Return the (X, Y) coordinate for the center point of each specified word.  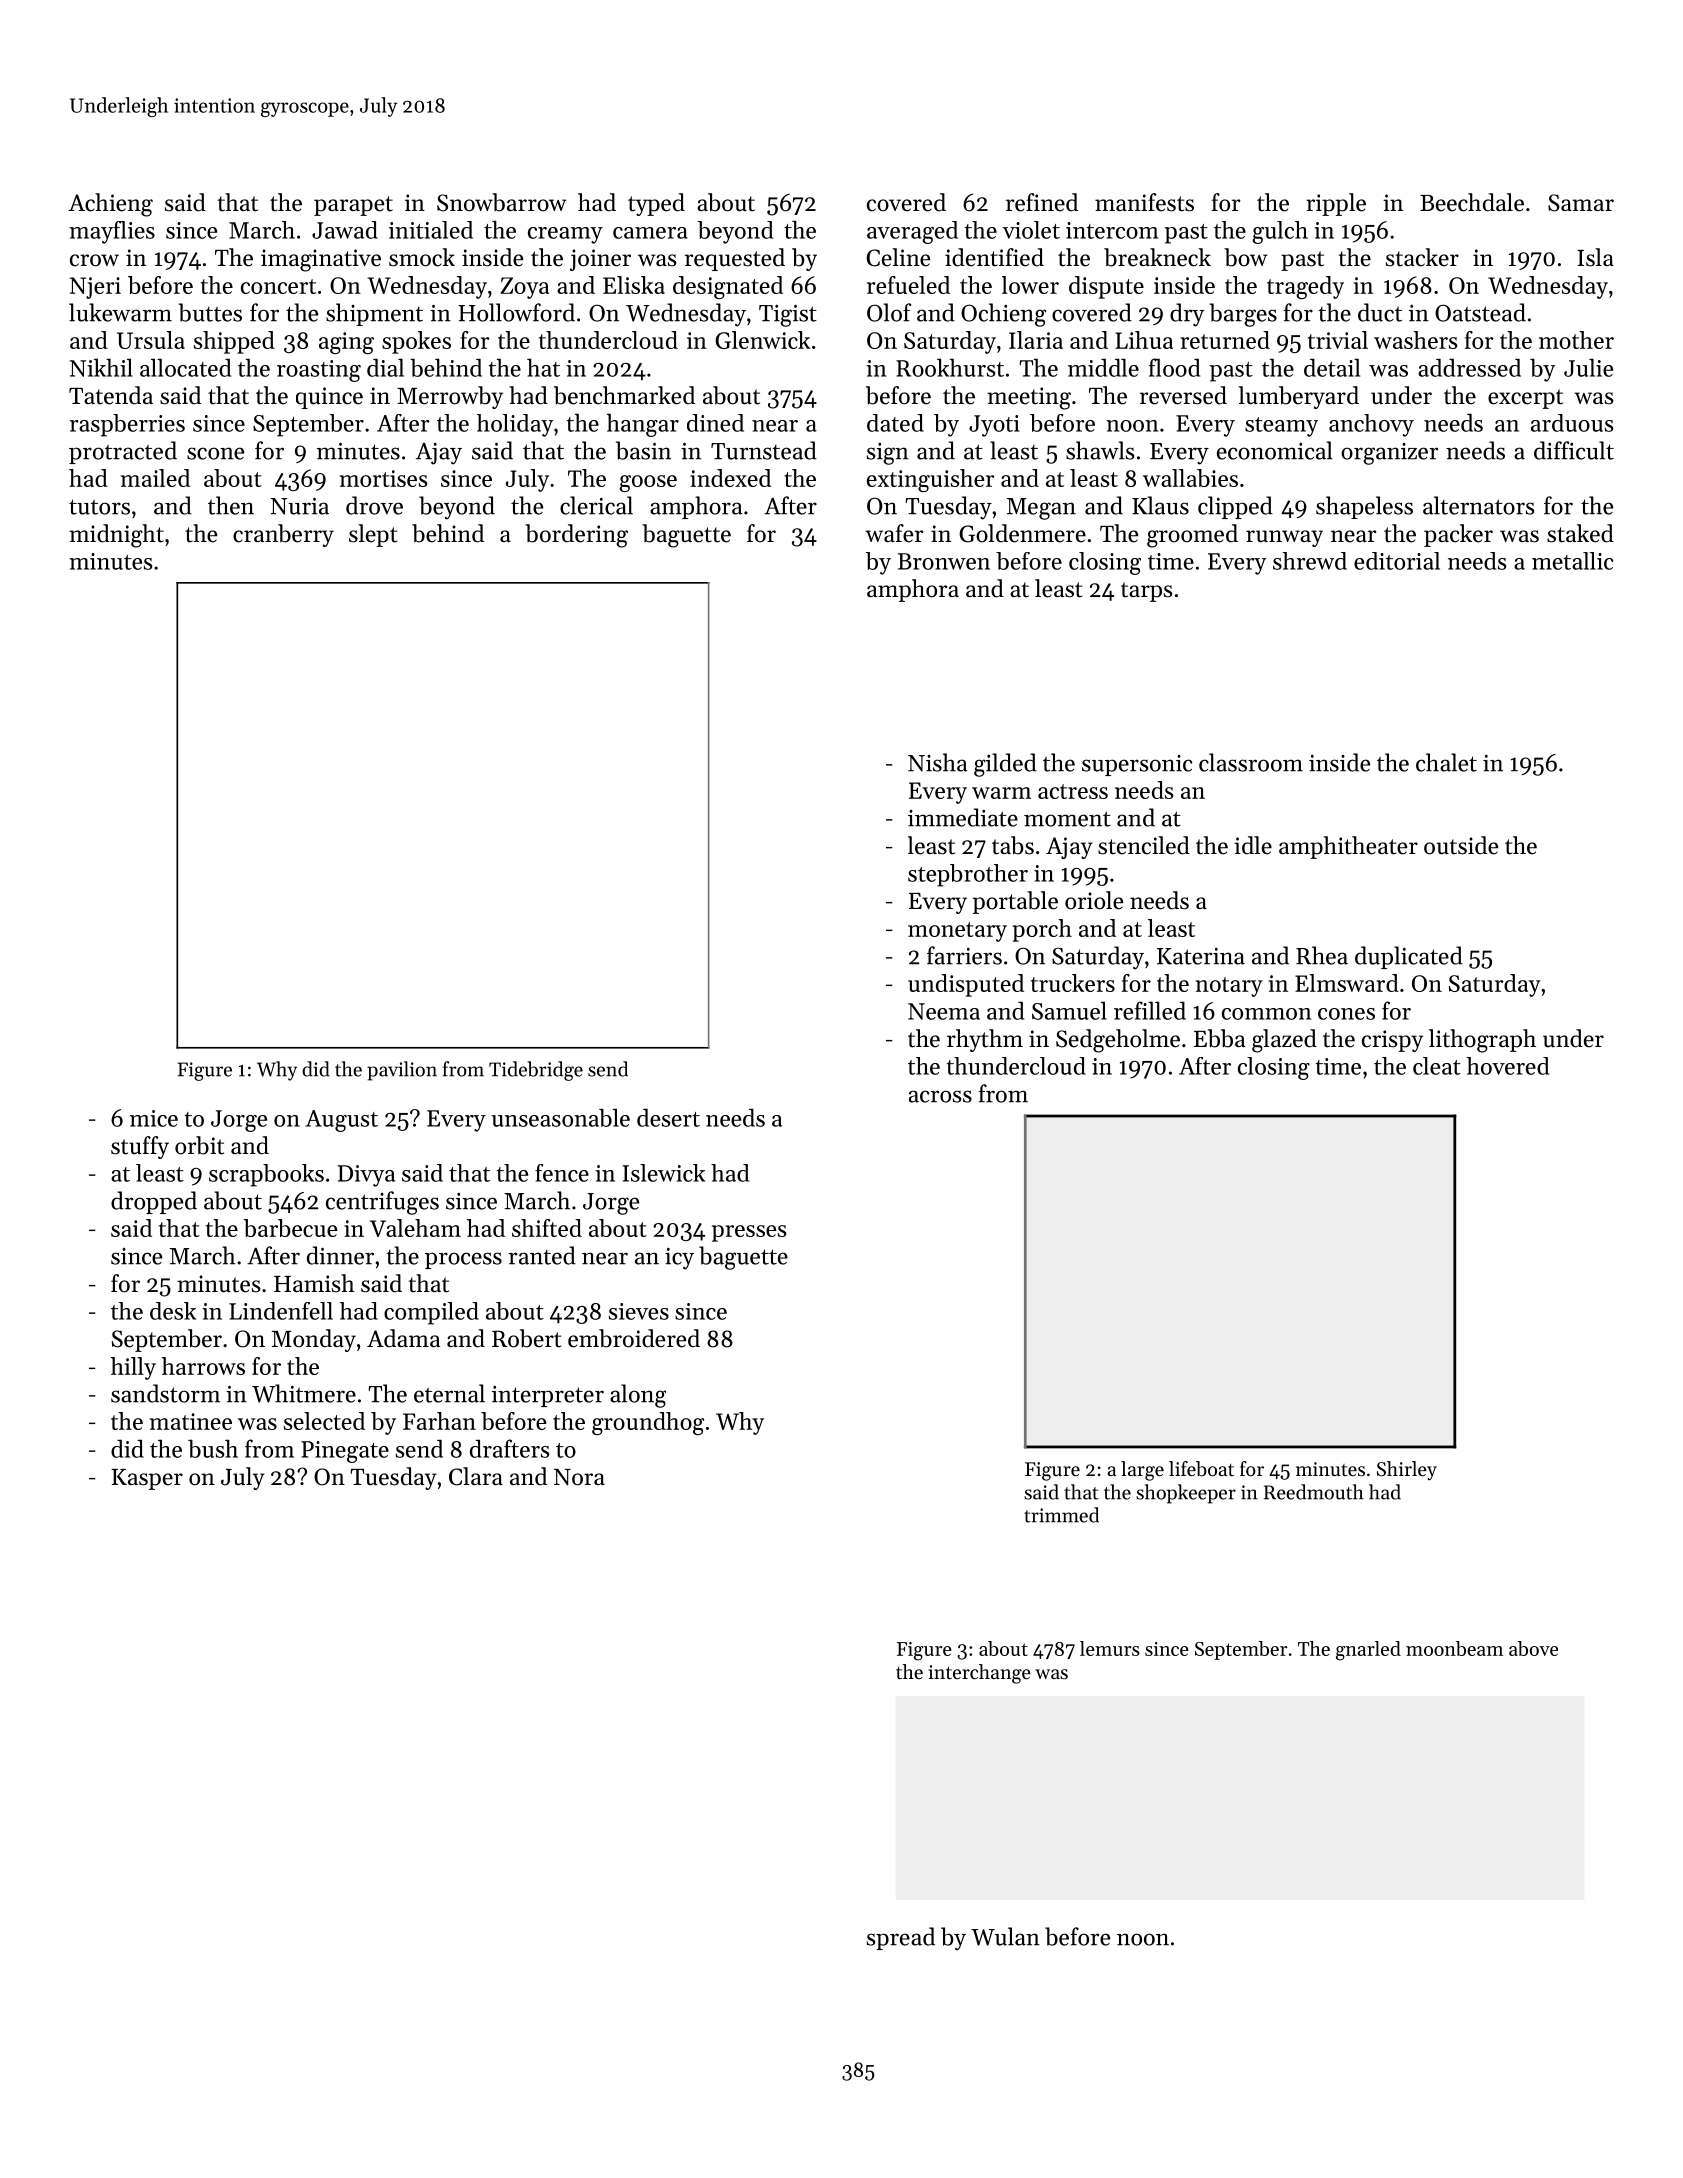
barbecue (290, 1228)
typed (656, 204)
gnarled (1368, 1651)
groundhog (648, 1423)
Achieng (111, 205)
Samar (1581, 203)
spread (901, 1938)
